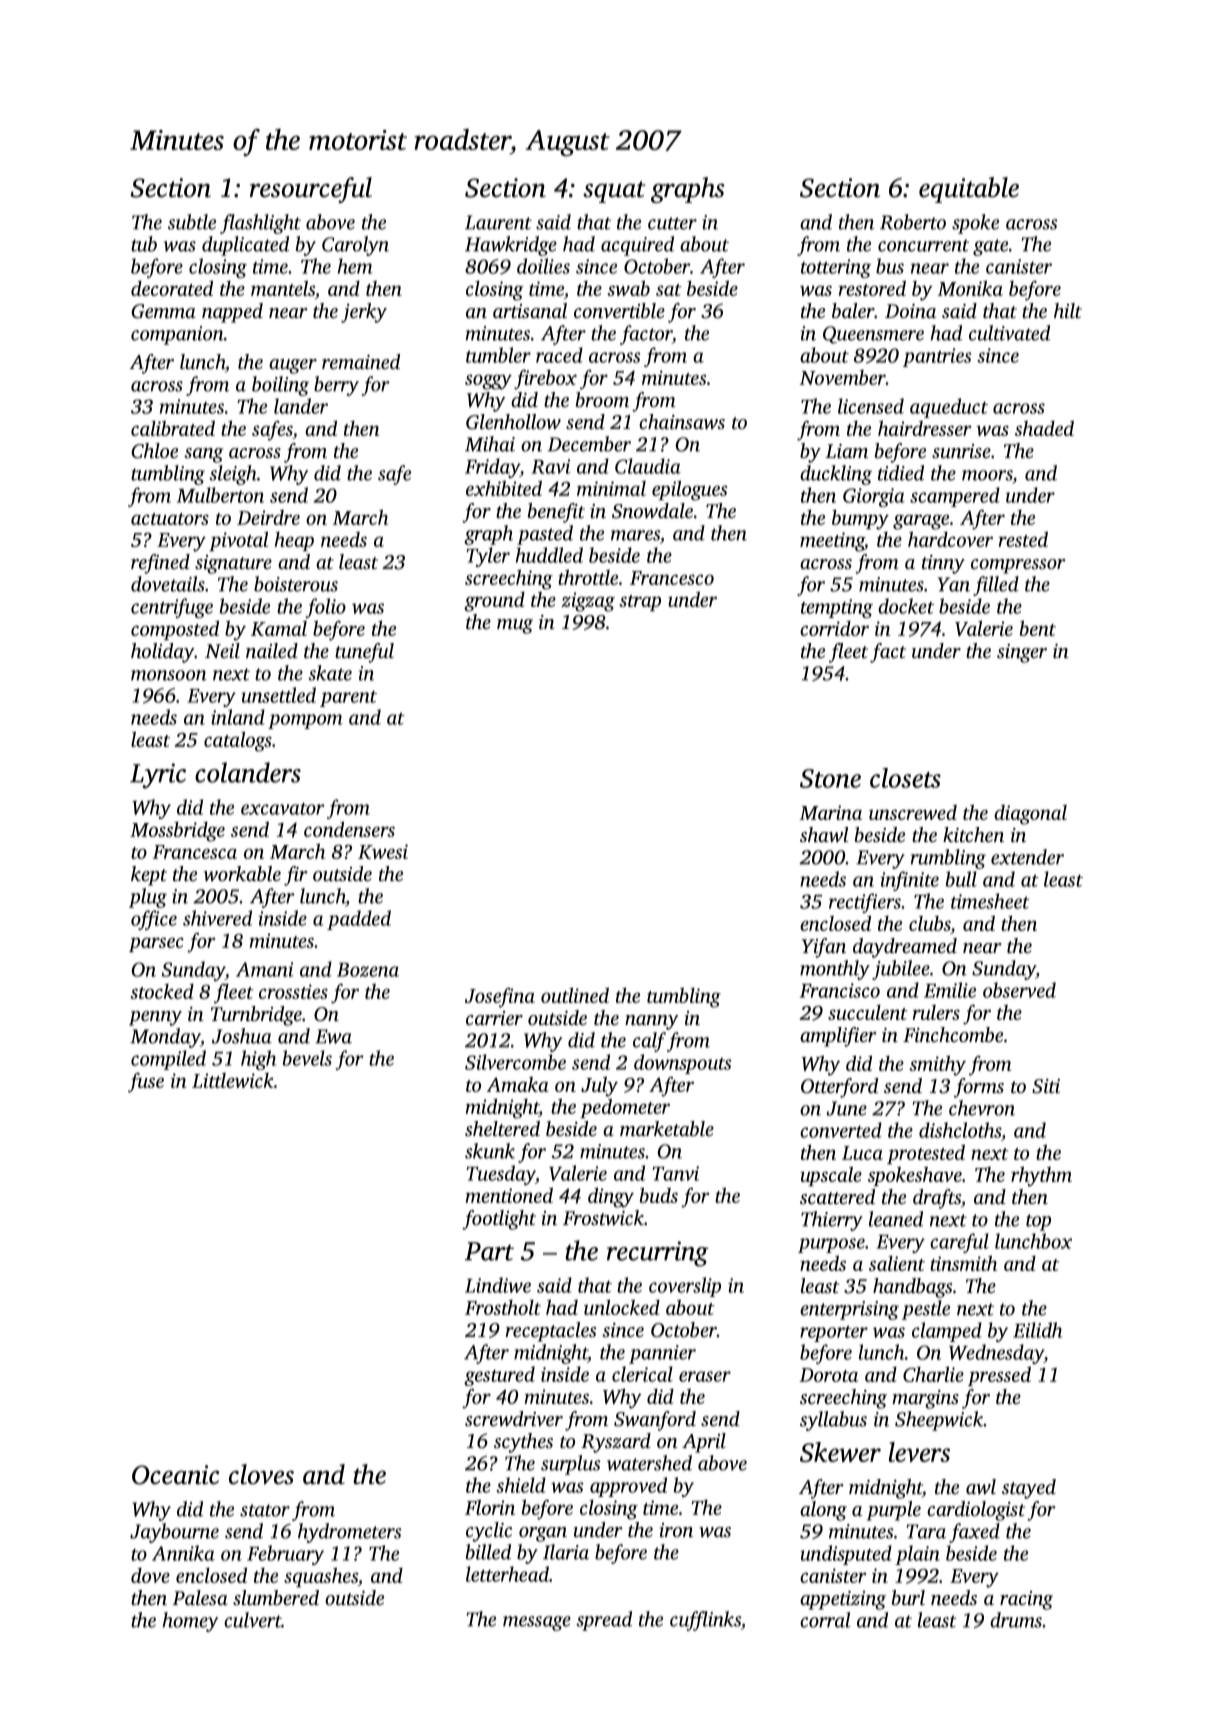  I want to click on Luca, so click(862, 1153).
